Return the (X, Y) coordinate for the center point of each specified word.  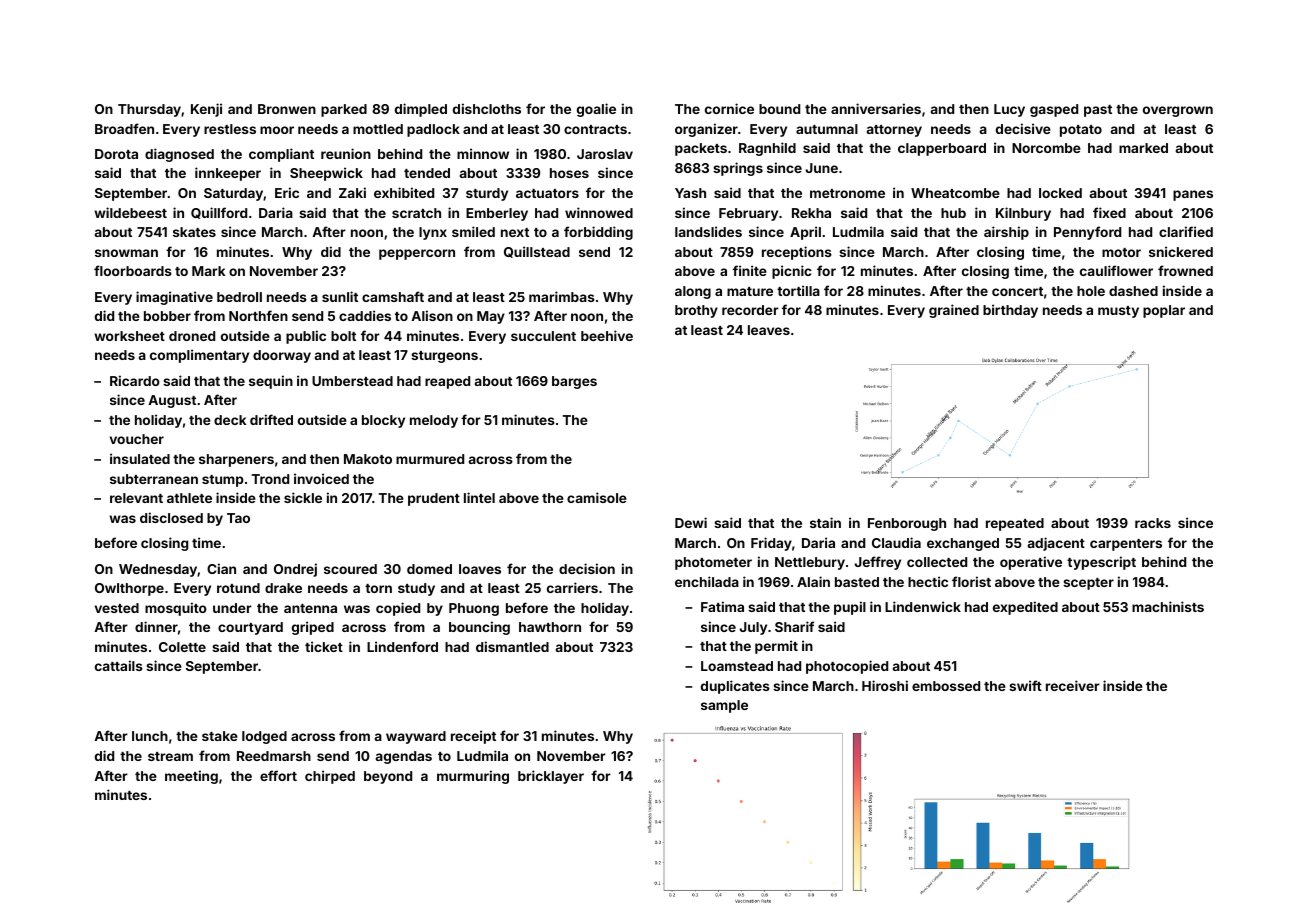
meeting (191, 777)
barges (574, 382)
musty (1118, 312)
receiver (1073, 685)
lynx (433, 233)
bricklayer (551, 777)
